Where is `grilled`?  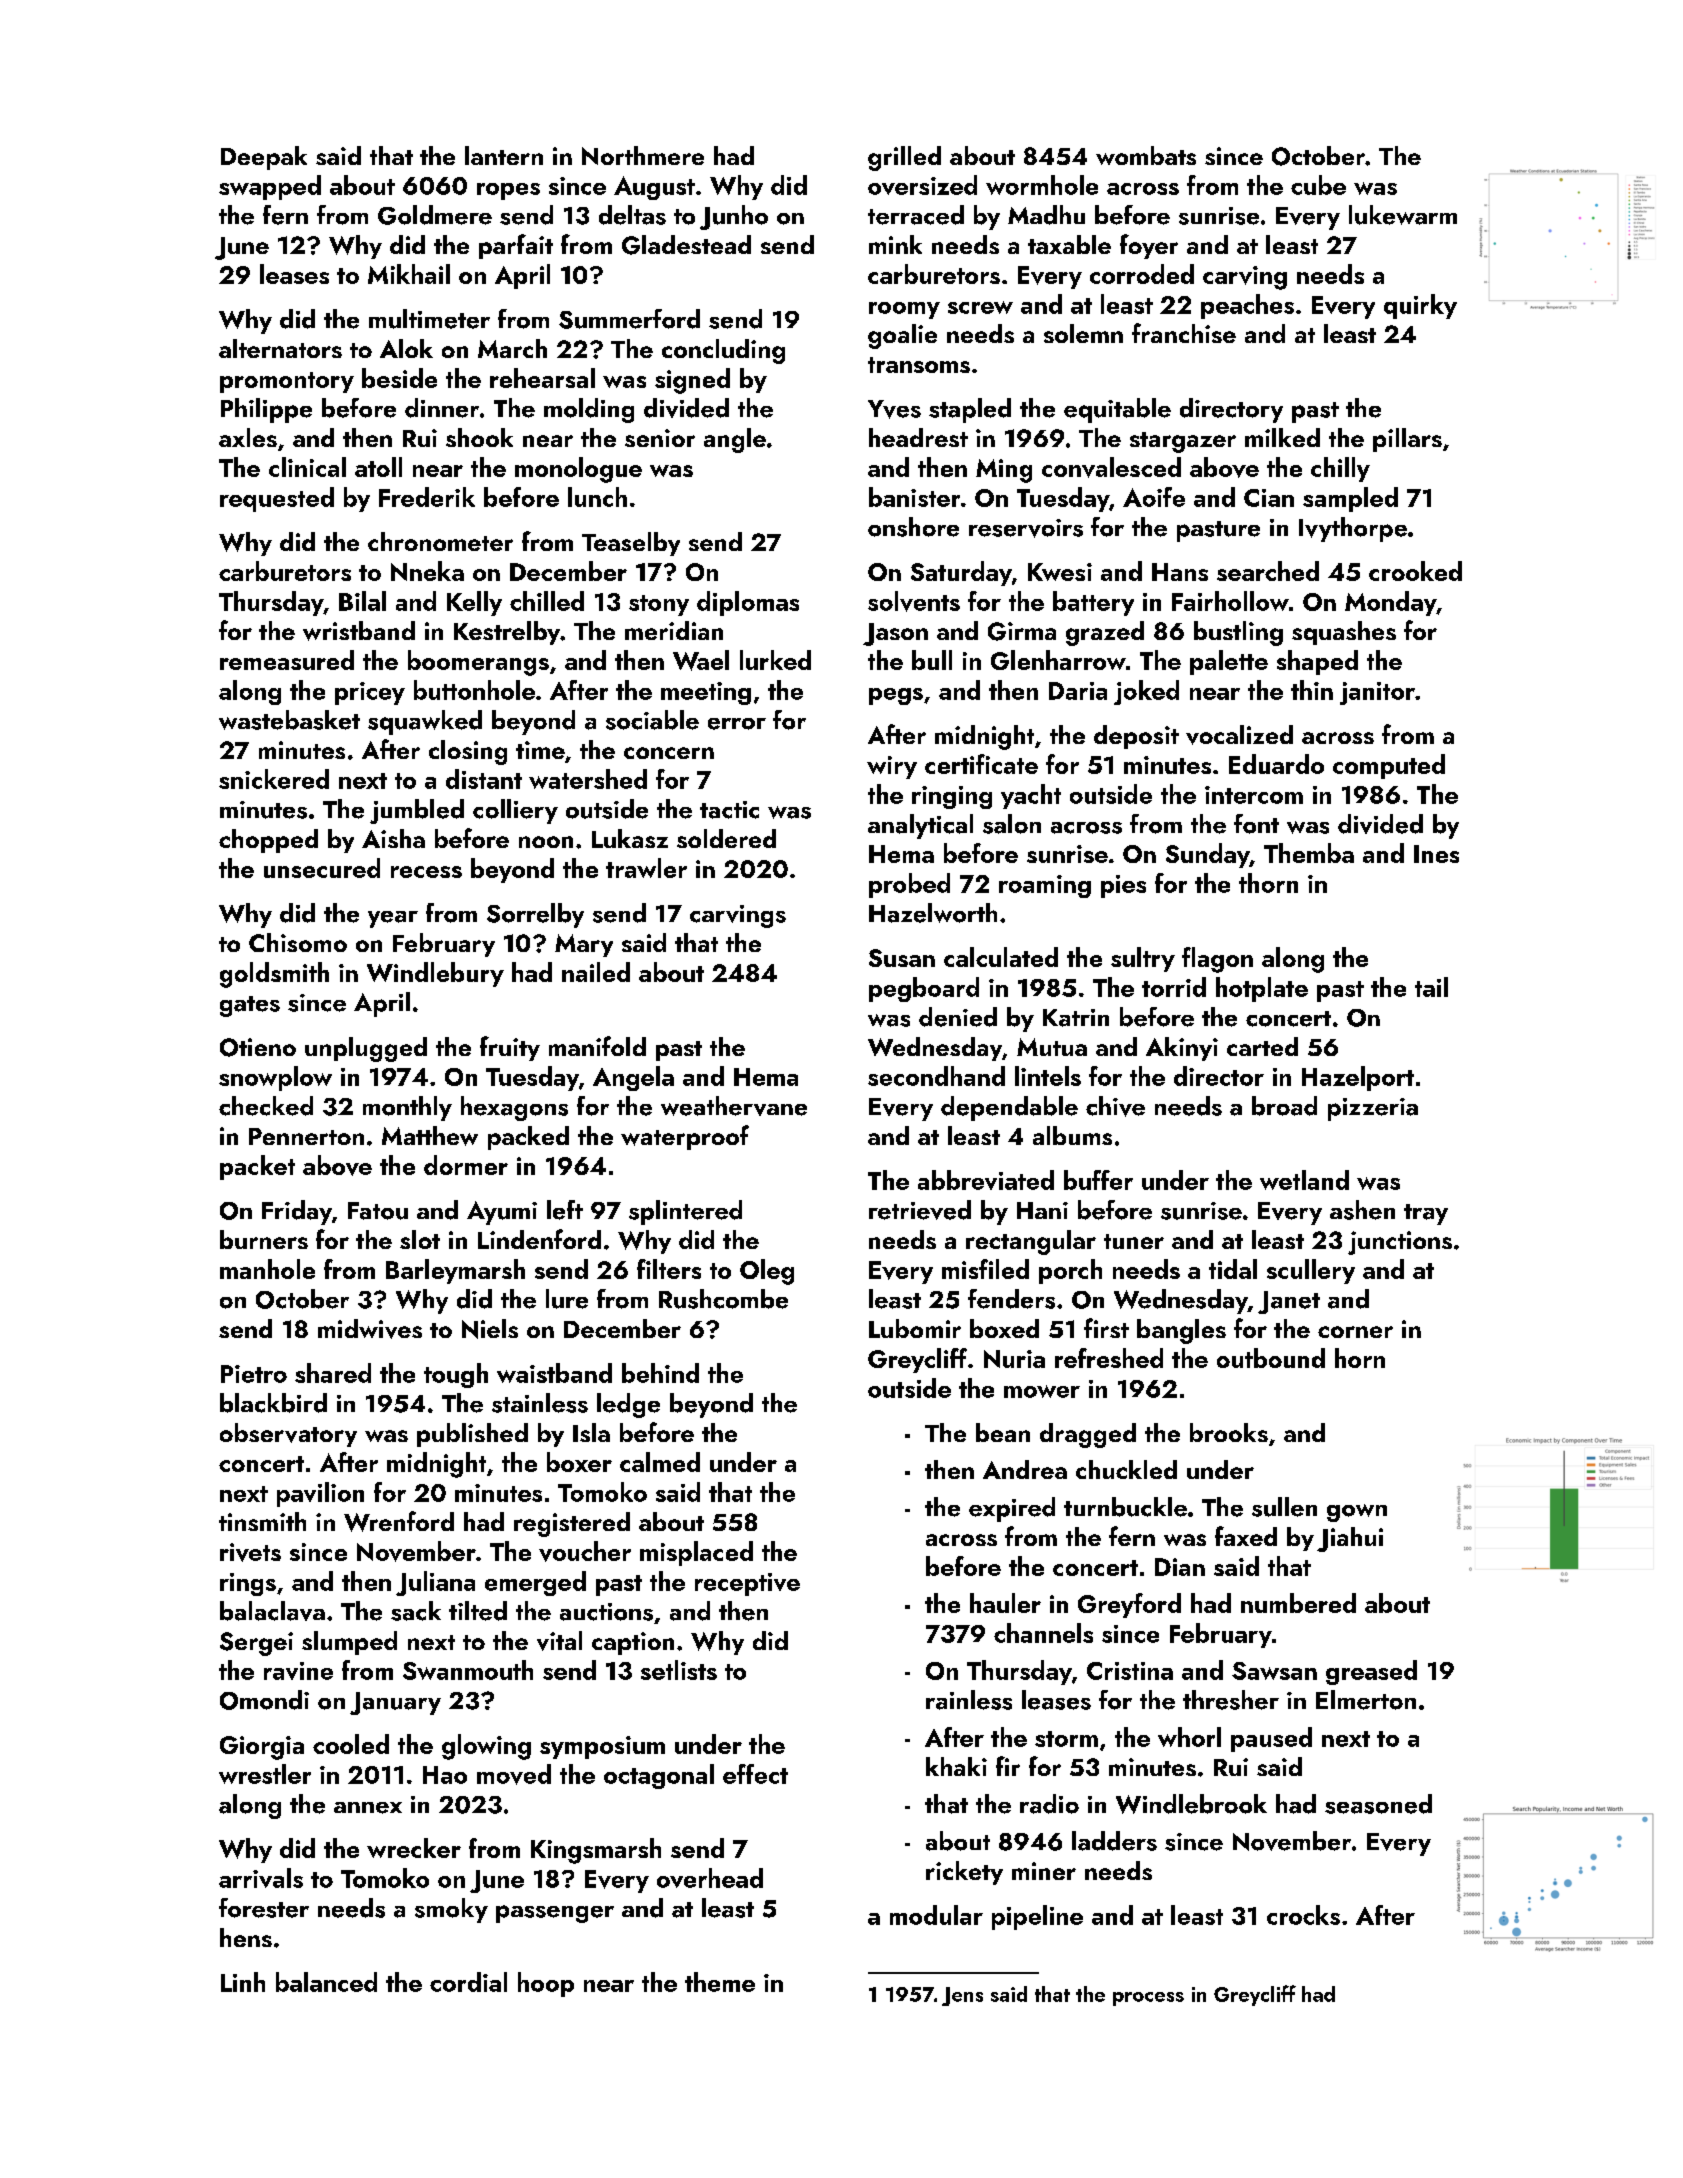 grilled is located at coordinates (904, 158).
